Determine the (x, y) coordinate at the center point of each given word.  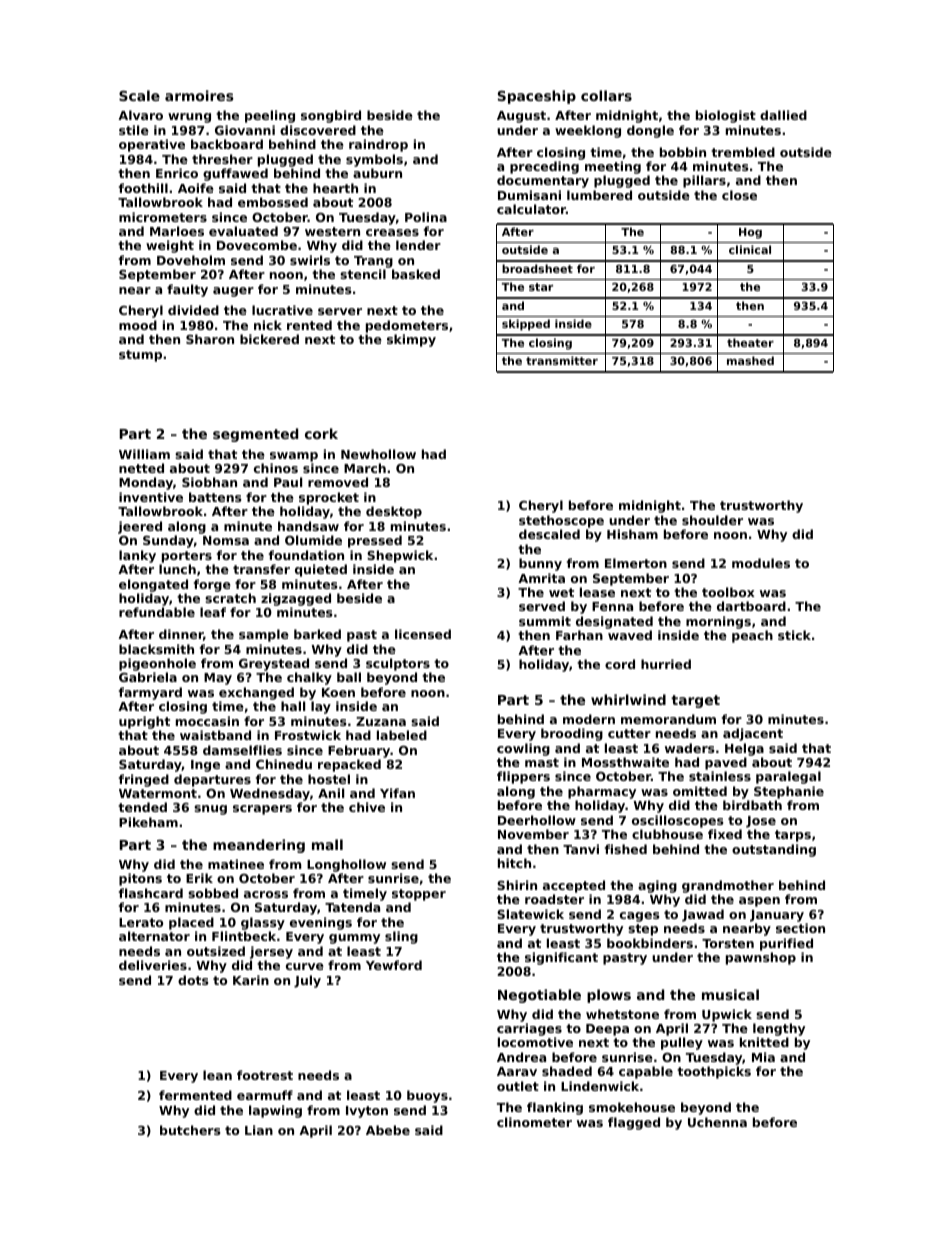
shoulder (712, 520)
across (266, 894)
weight (170, 246)
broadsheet (537, 268)
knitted (764, 1042)
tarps (793, 836)
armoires (199, 95)
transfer (261, 569)
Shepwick (400, 556)
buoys (427, 1096)
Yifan (397, 793)
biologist (726, 116)
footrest (265, 1075)
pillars (704, 181)
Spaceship (537, 97)
